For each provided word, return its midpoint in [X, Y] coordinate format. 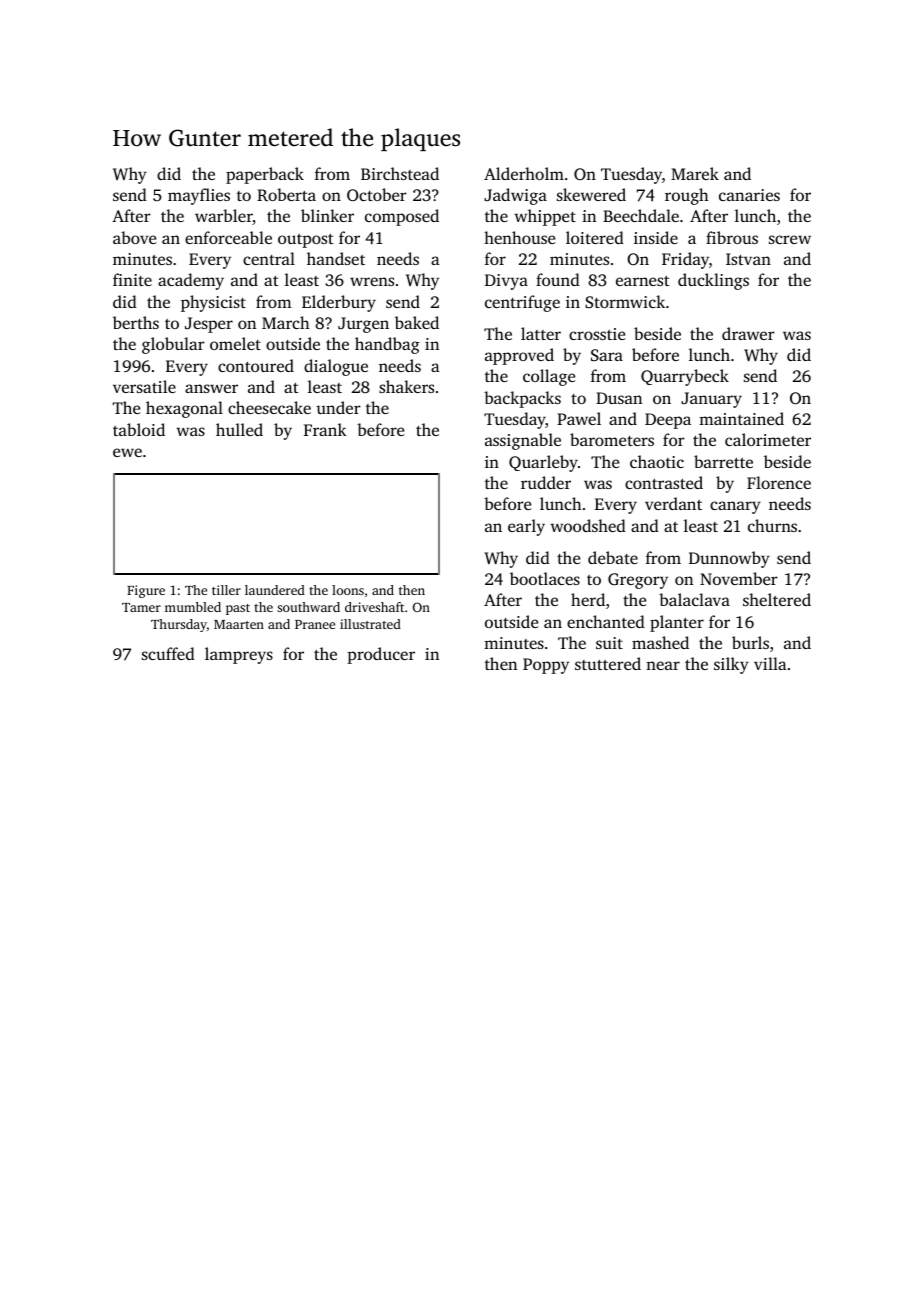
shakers [406, 386]
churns [772, 525]
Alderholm [524, 173]
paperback [265, 175]
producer [381, 655]
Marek [695, 173]
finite [132, 279]
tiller [226, 590]
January [711, 400]
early [526, 527]
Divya [506, 282]
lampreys [239, 655]
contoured [256, 365]
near [663, 665]
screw [790, 239]
